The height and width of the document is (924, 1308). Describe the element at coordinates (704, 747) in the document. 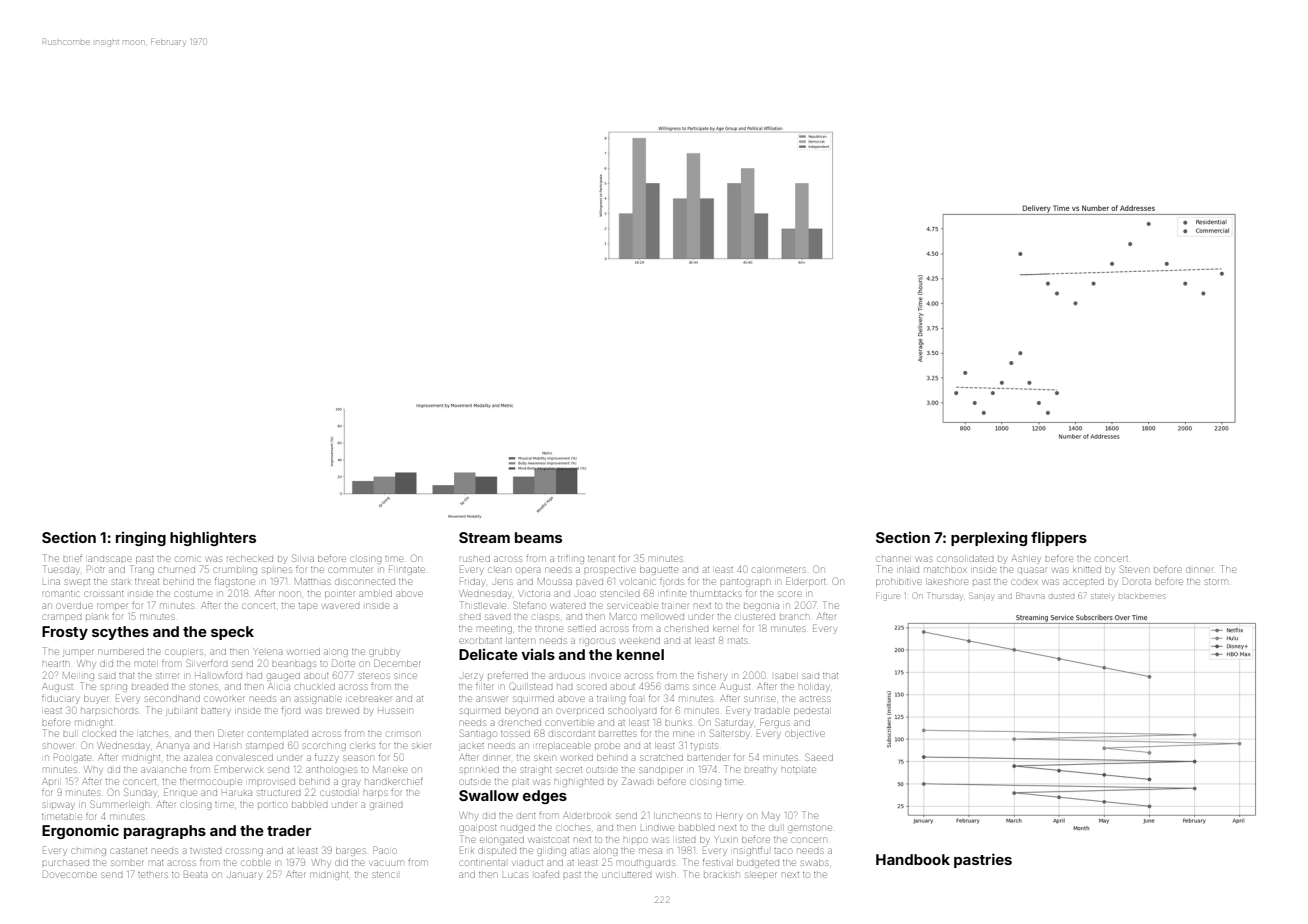

I see `typists` at that location.
